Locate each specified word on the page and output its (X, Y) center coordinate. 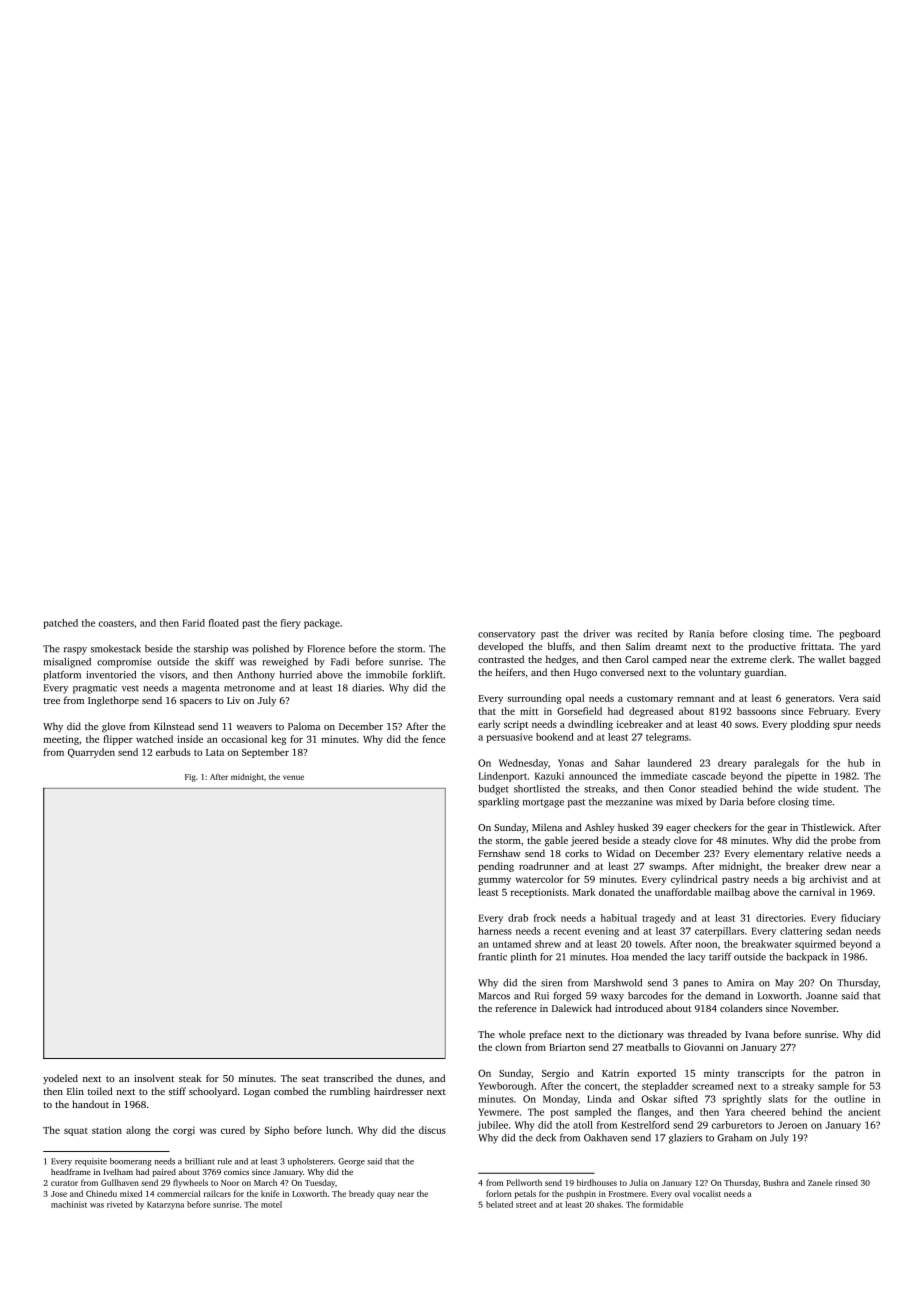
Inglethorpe (113, 701)
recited (652, 634)
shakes (609, 1204)
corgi (184, 1131)
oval (682, 1193)
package (322, 624)
